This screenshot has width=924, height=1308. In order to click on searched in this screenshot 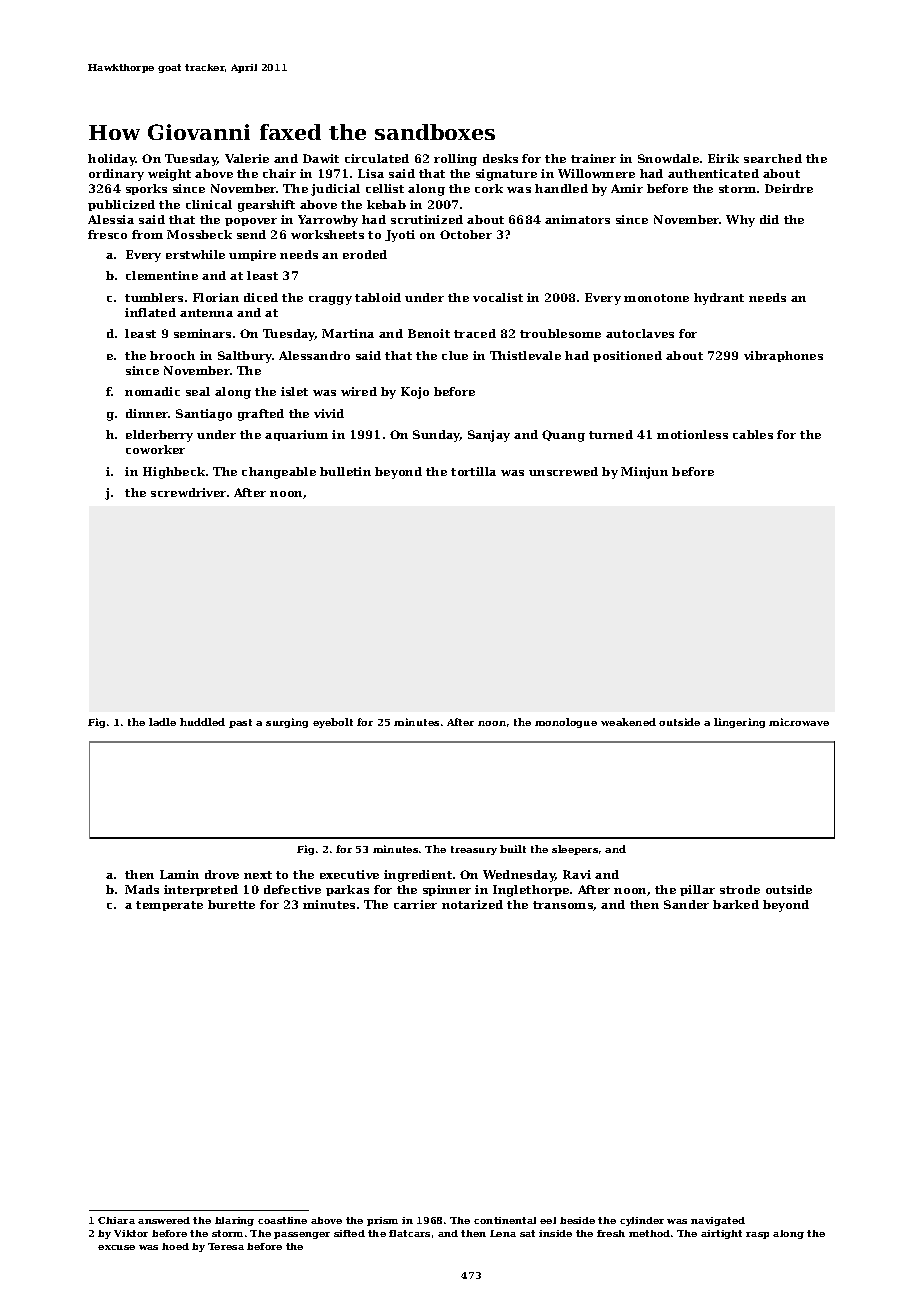, I will do `click(773, 158)`.
